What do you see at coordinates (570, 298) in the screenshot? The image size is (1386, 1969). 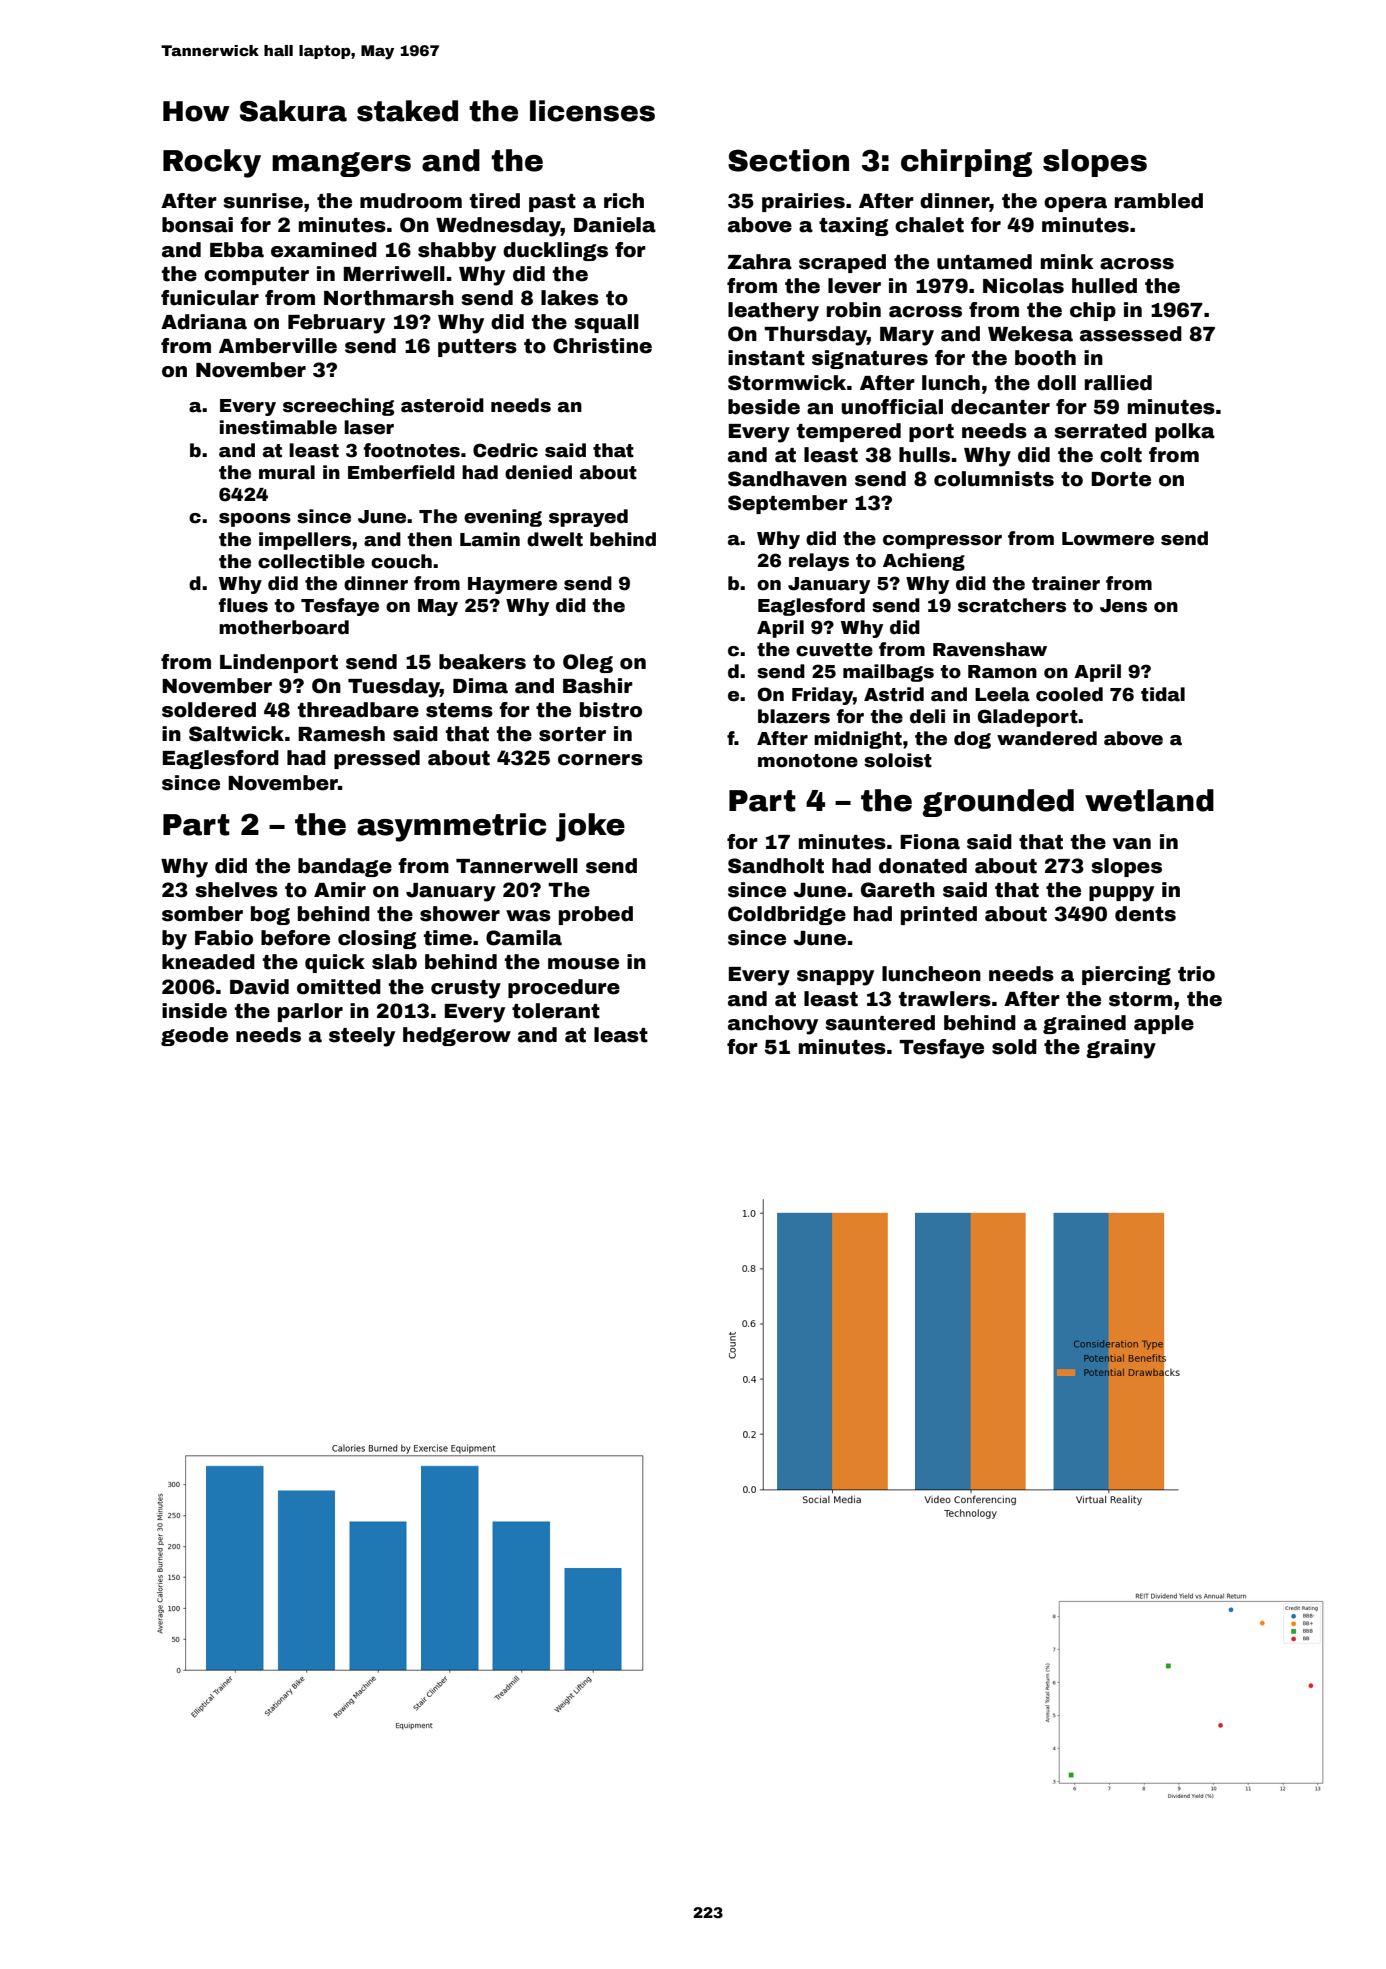 I see `lakes` at bounding box center [570, 298].
